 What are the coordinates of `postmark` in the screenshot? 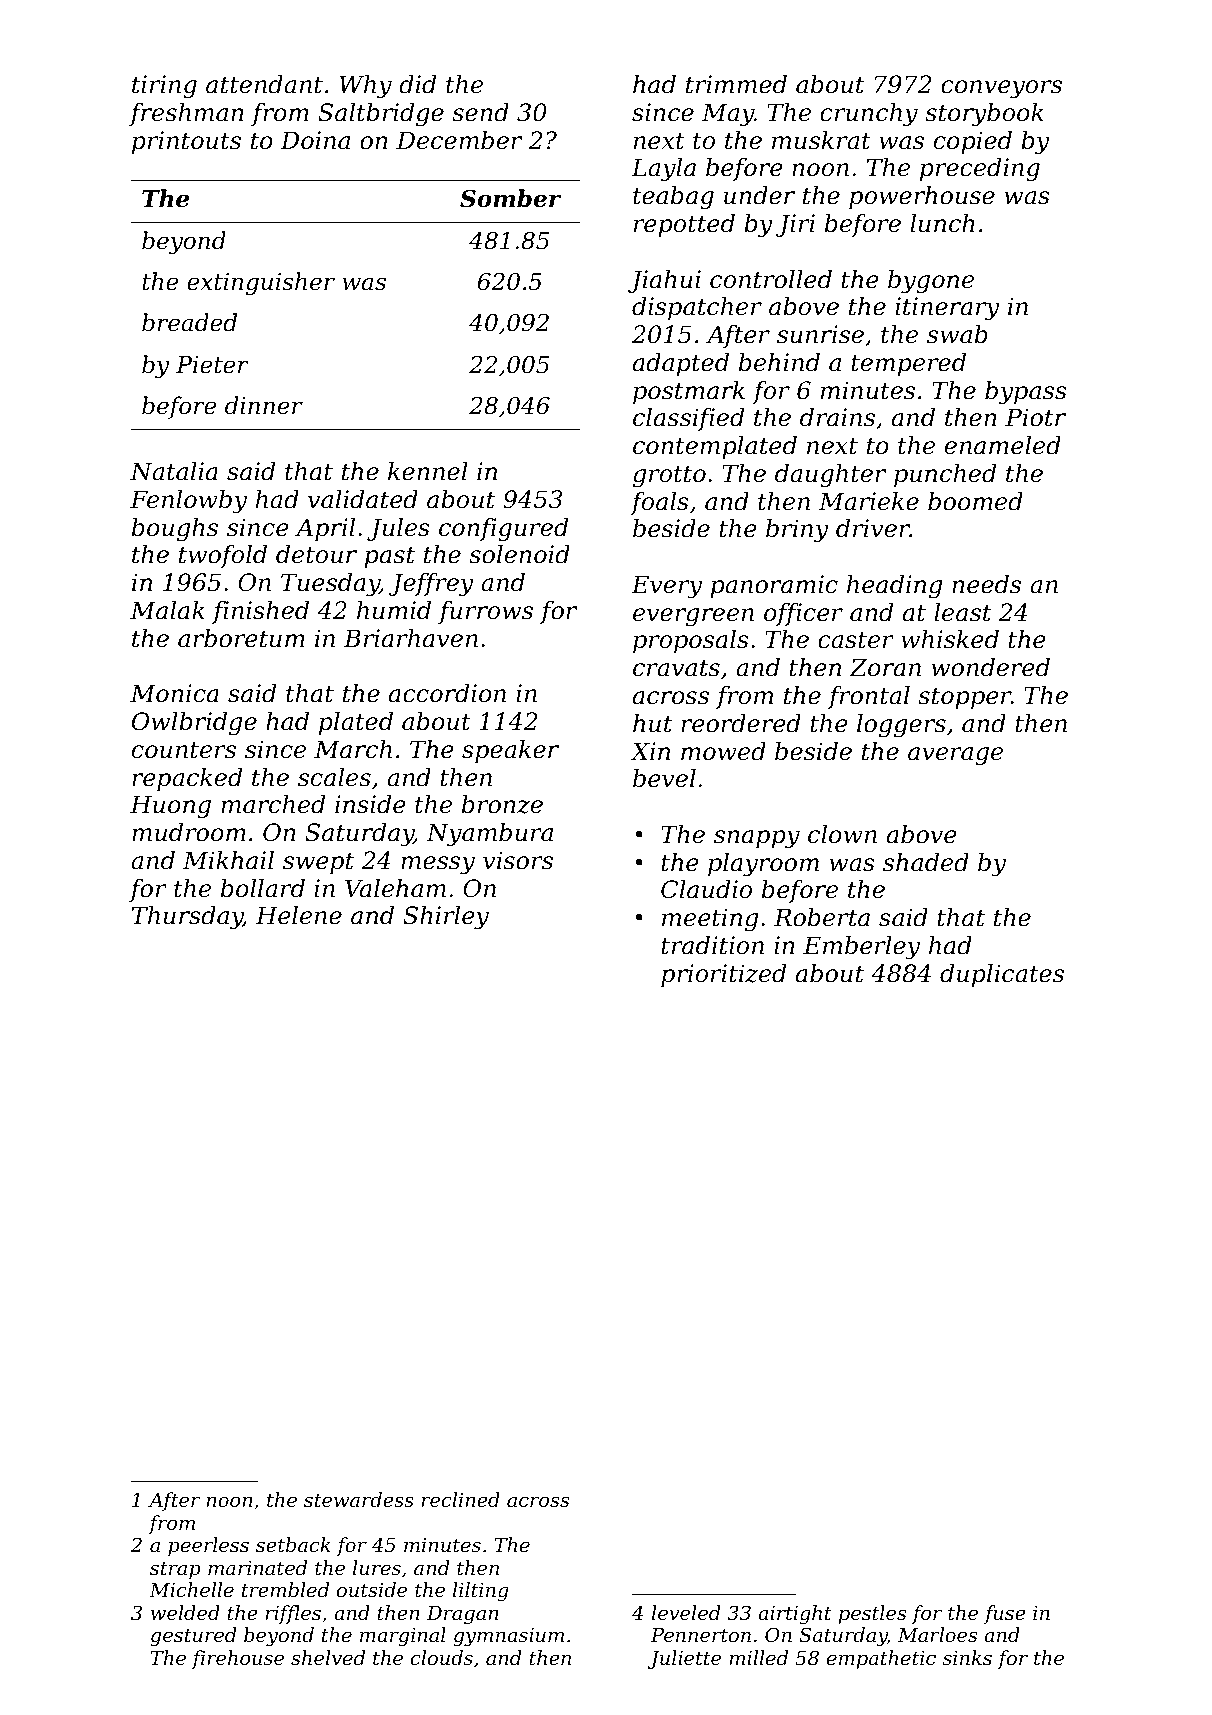 It's located at (689, 392).
